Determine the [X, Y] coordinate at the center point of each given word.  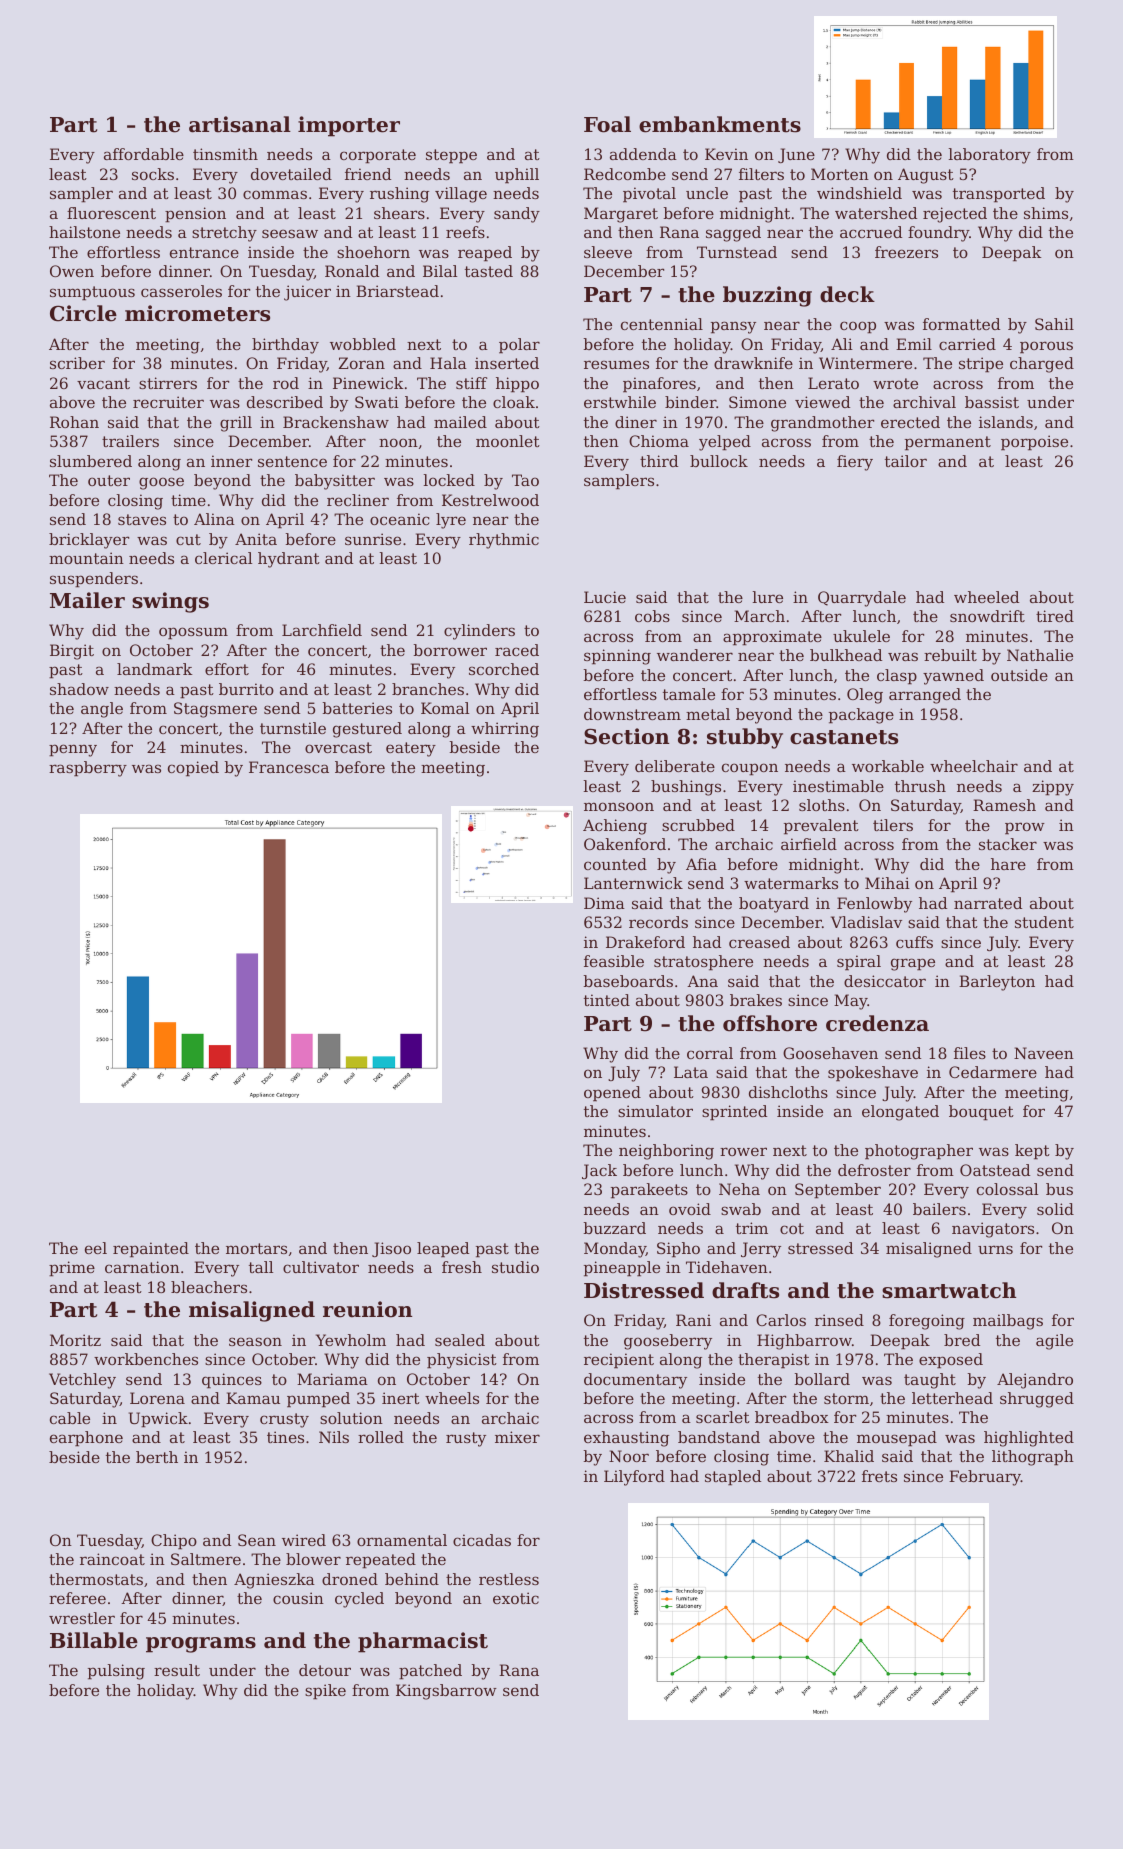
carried [967, 344]
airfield [809, 844]
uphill [517, 176]
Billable [94, 1640]
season [255, 1341]
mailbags [1008, 1322]
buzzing [767, 296]
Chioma [659, 441]
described [285, 402]
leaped [443, 1250]
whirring [505, 730]
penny [73, 750]
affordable [144, 154]
